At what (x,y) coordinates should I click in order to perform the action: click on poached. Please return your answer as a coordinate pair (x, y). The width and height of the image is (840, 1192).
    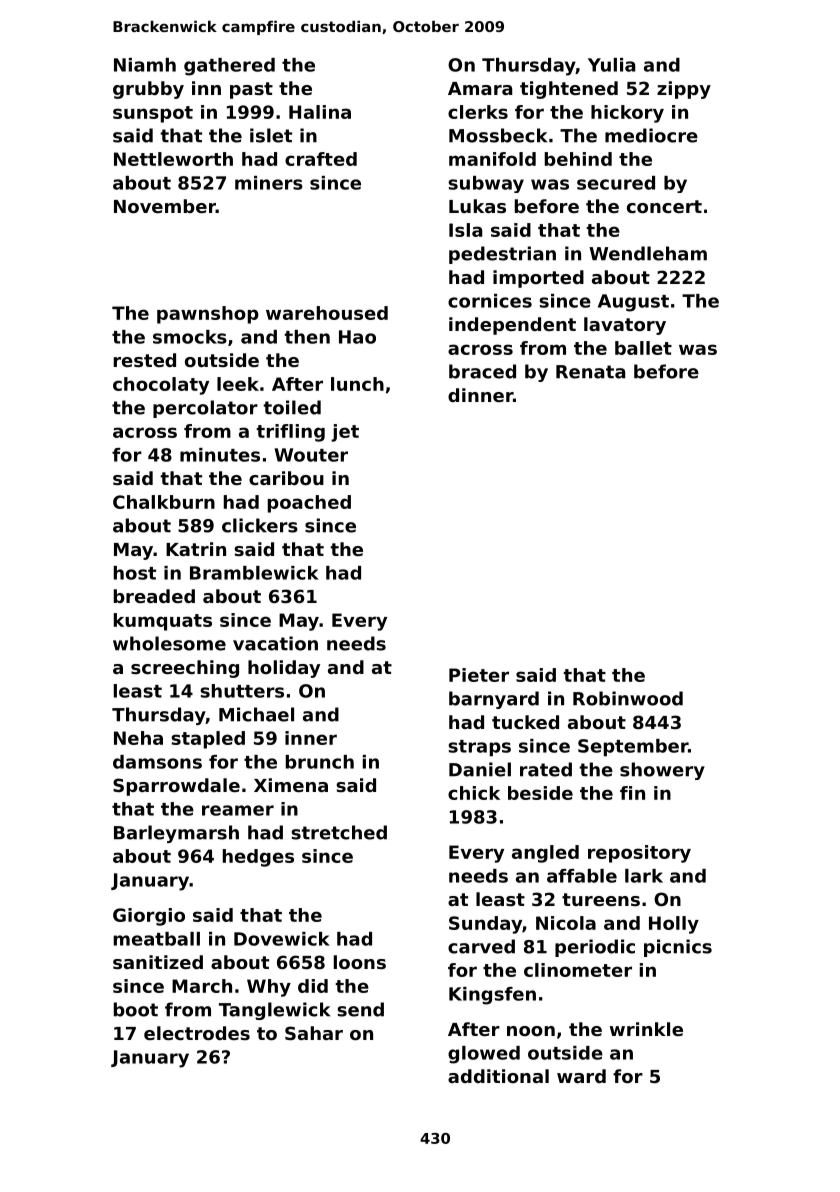
    Looking at the image, I should click on (309, 504).
